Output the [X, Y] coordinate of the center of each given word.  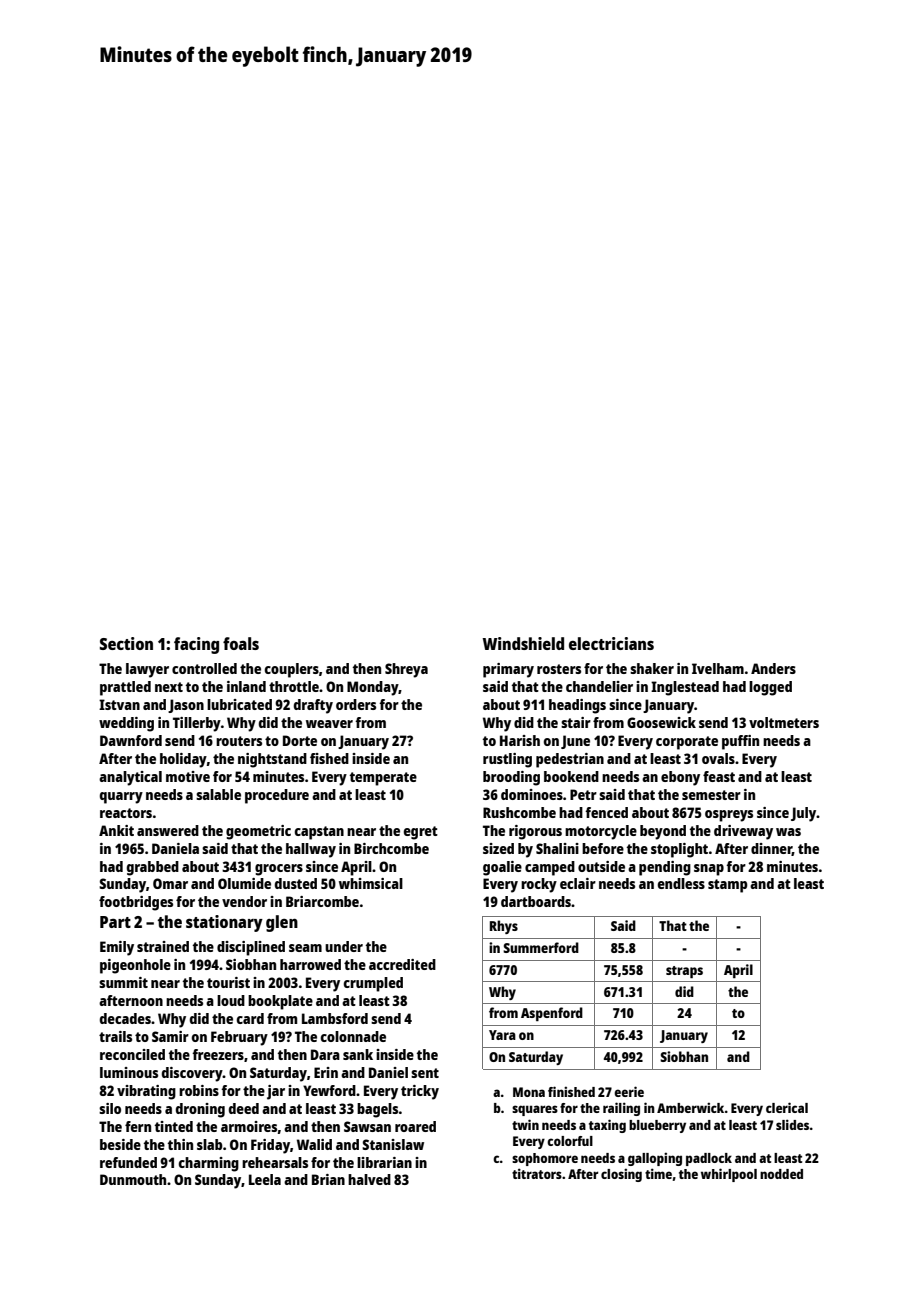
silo [110, 1108]
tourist [228, 982]
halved [369, 1179]
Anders [773, 668]
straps [684, 972]
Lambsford [335, 1018]
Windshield [523, 643]
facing [196, 645]
